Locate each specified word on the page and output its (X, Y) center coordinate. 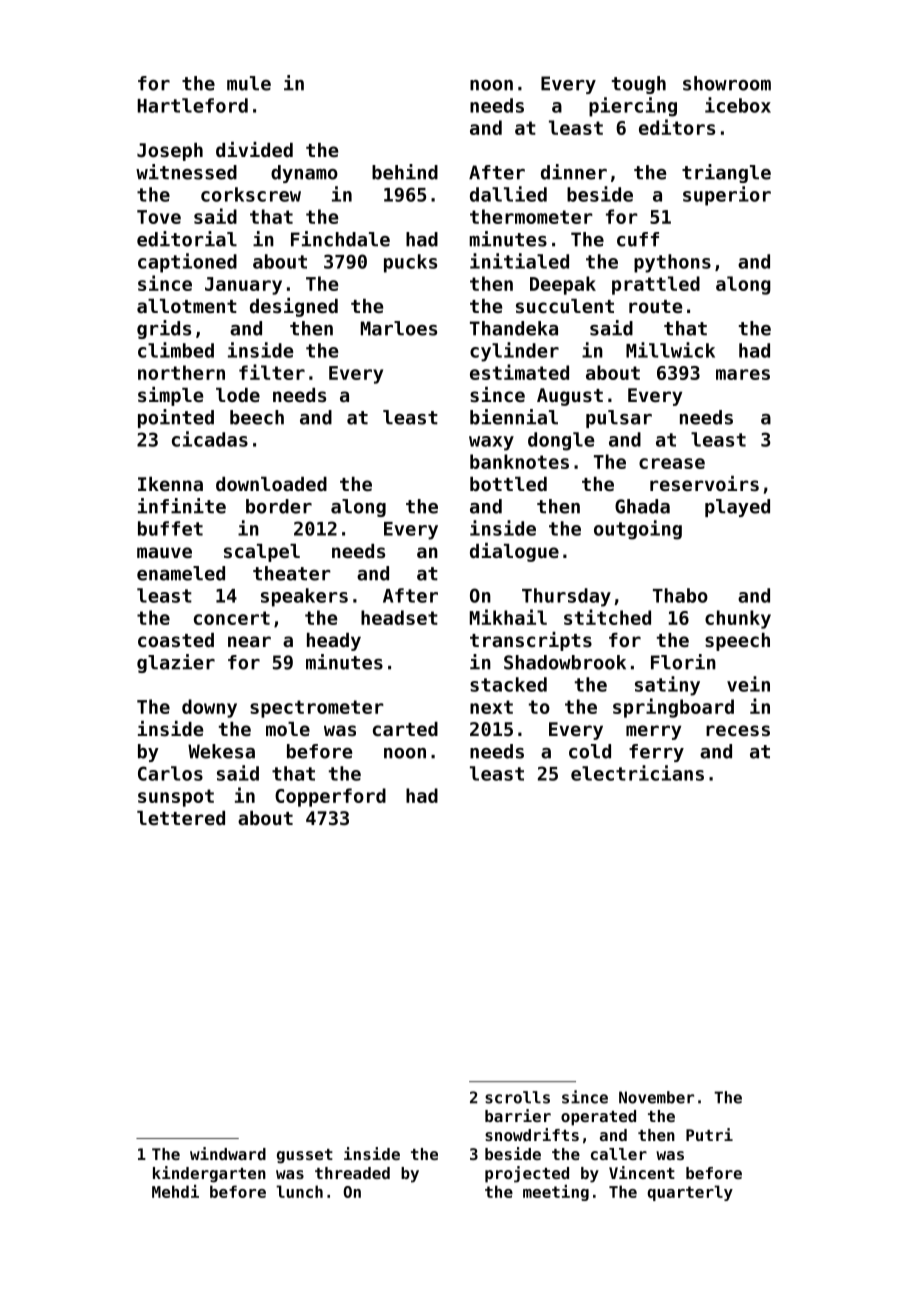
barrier (518, 1115)
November (656, 1097)
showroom (727, 83)
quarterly (690, 1193)
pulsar (619, 419)
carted (405, 729)
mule (249, 83)
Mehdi (175, 1191)
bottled (508, 484)
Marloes (399, 328)
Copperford (330, 797)
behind (405, 172)
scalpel (262, 553)
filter (272, 372)
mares (743, 374)
